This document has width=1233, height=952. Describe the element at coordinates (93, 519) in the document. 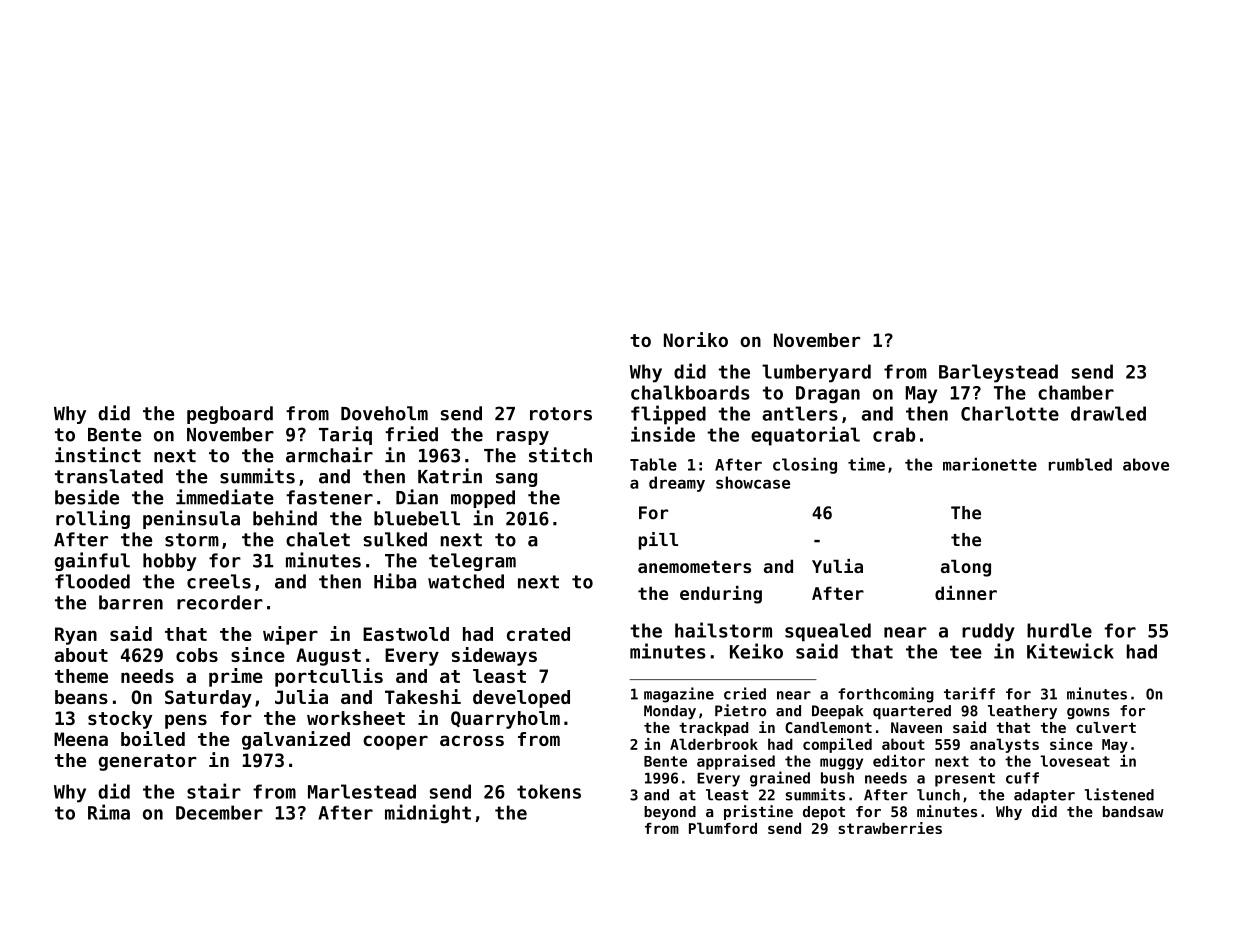

I see `rolling` at that location.
